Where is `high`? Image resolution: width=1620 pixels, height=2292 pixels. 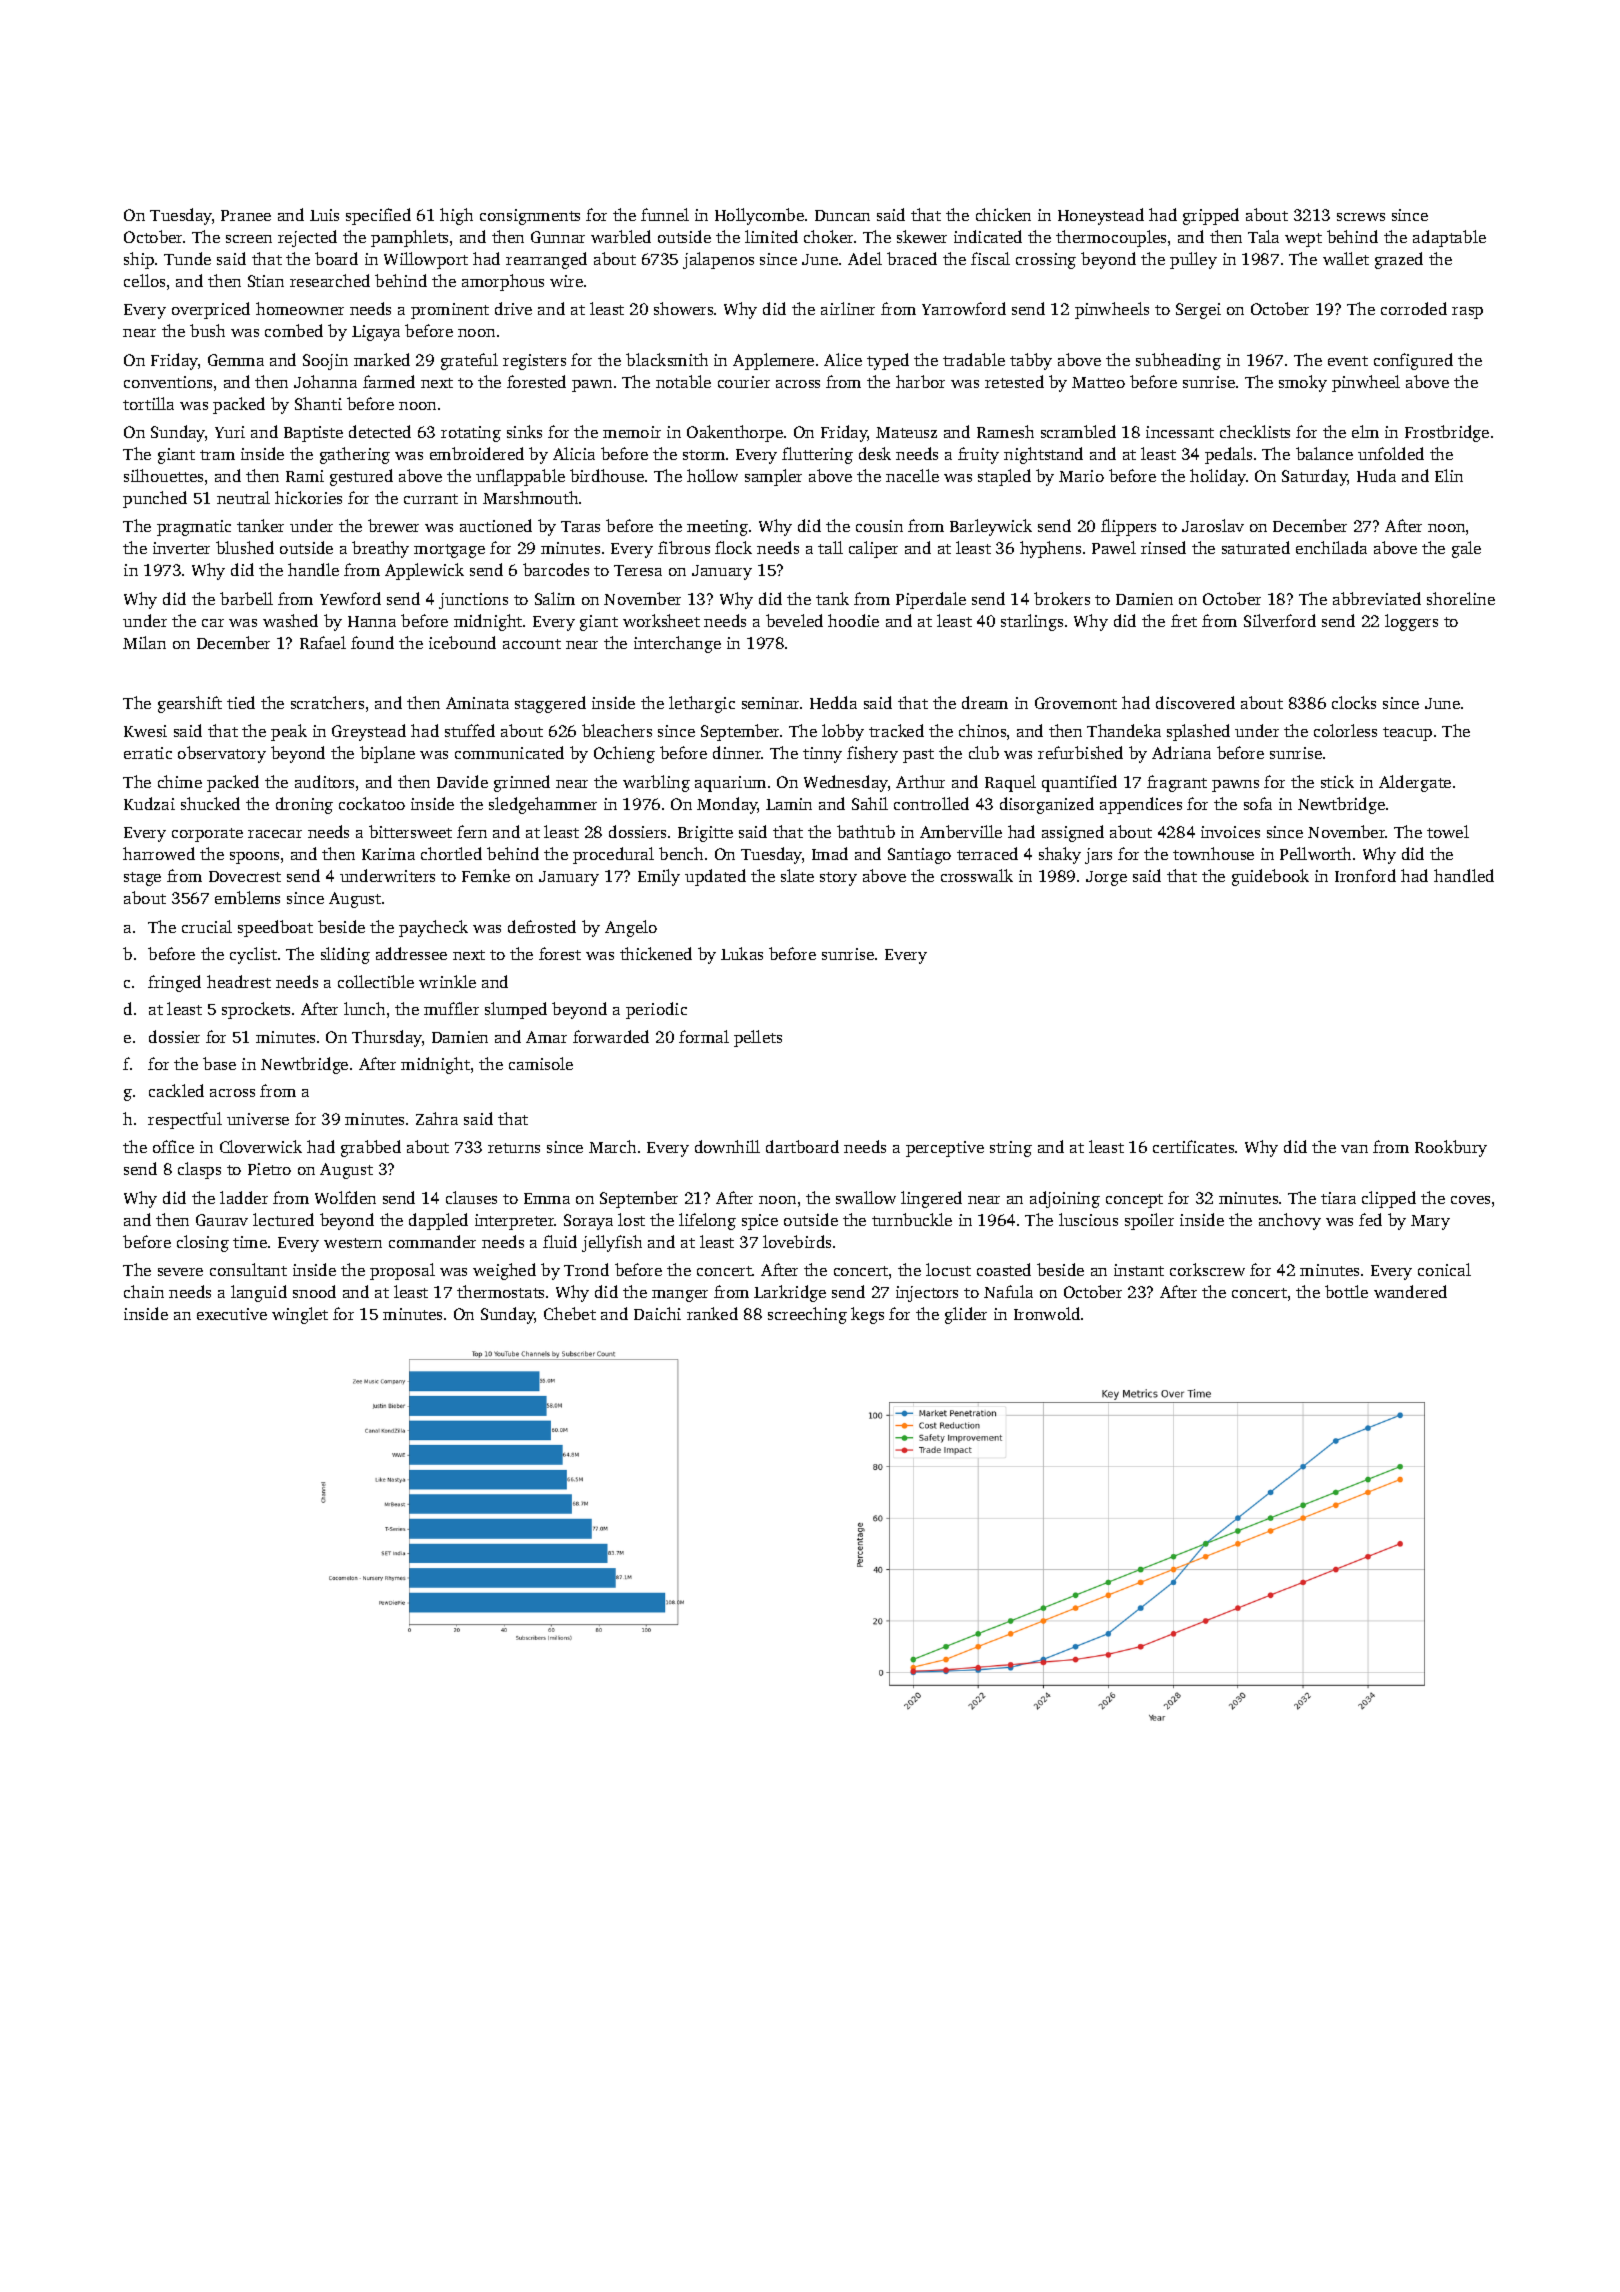
high is located at coordinates (456, 216).
